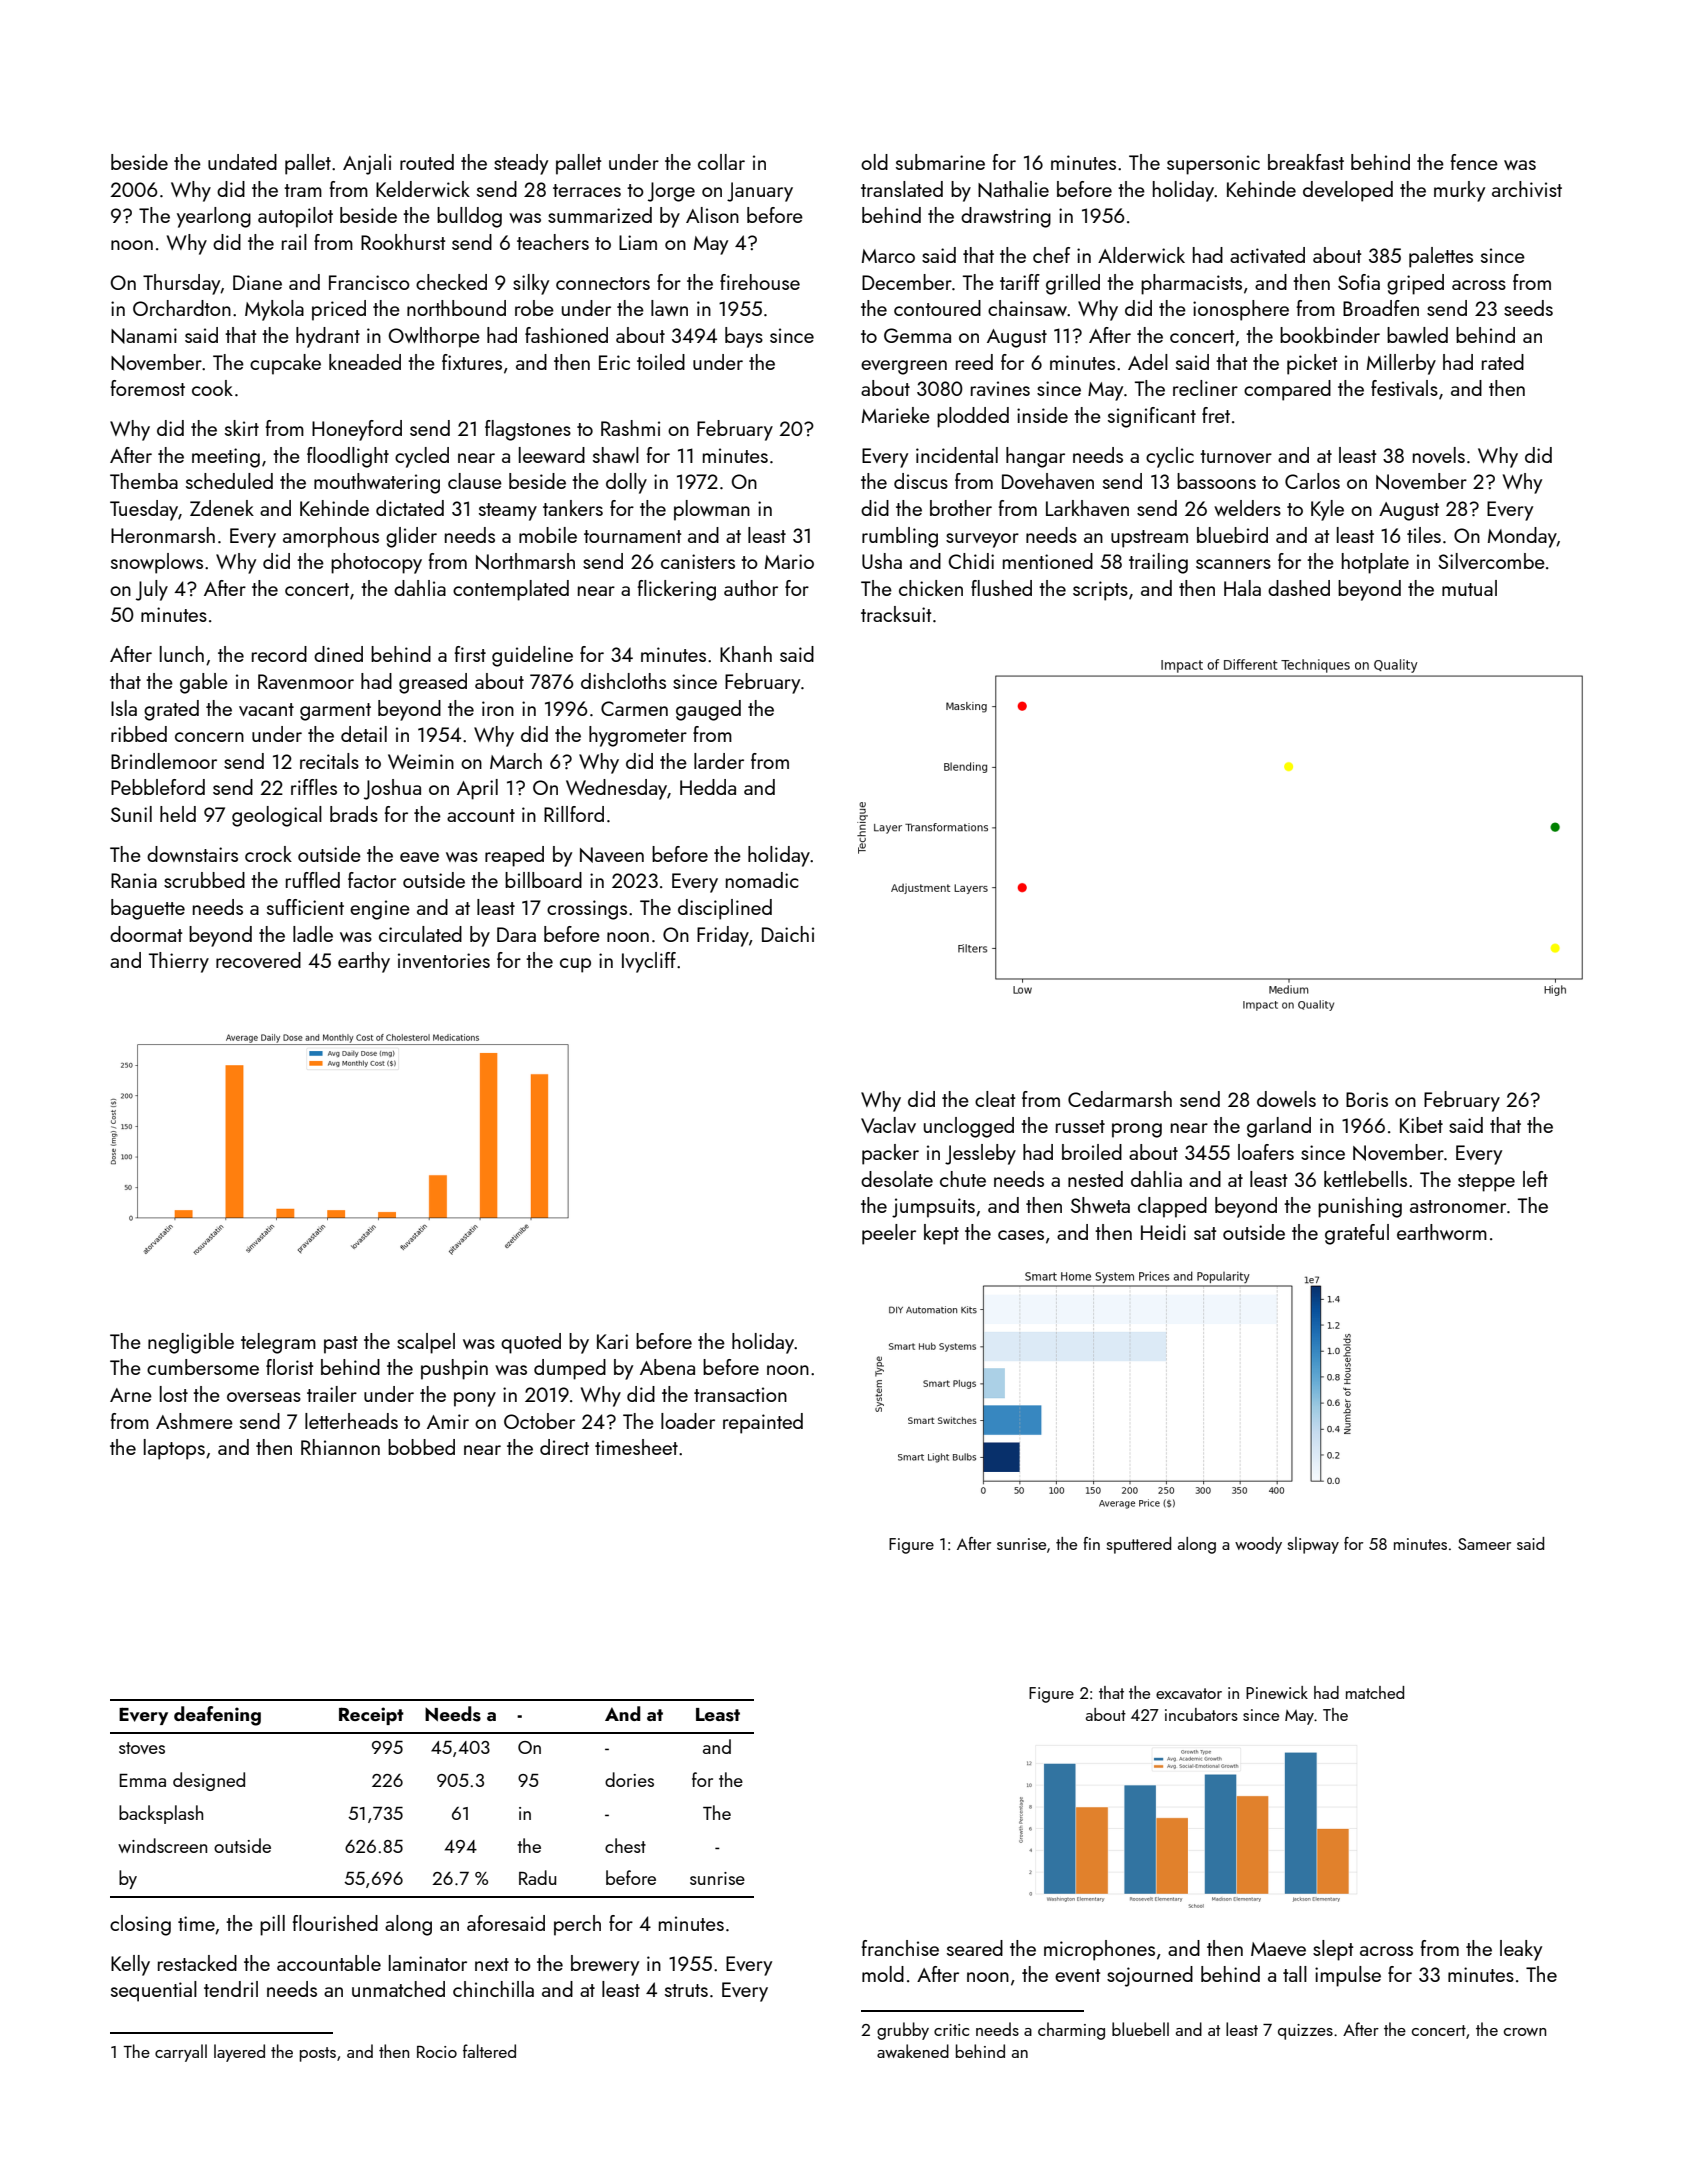 This image has width=1683, height=2178. I want to click on routed, so click(427, 162).
